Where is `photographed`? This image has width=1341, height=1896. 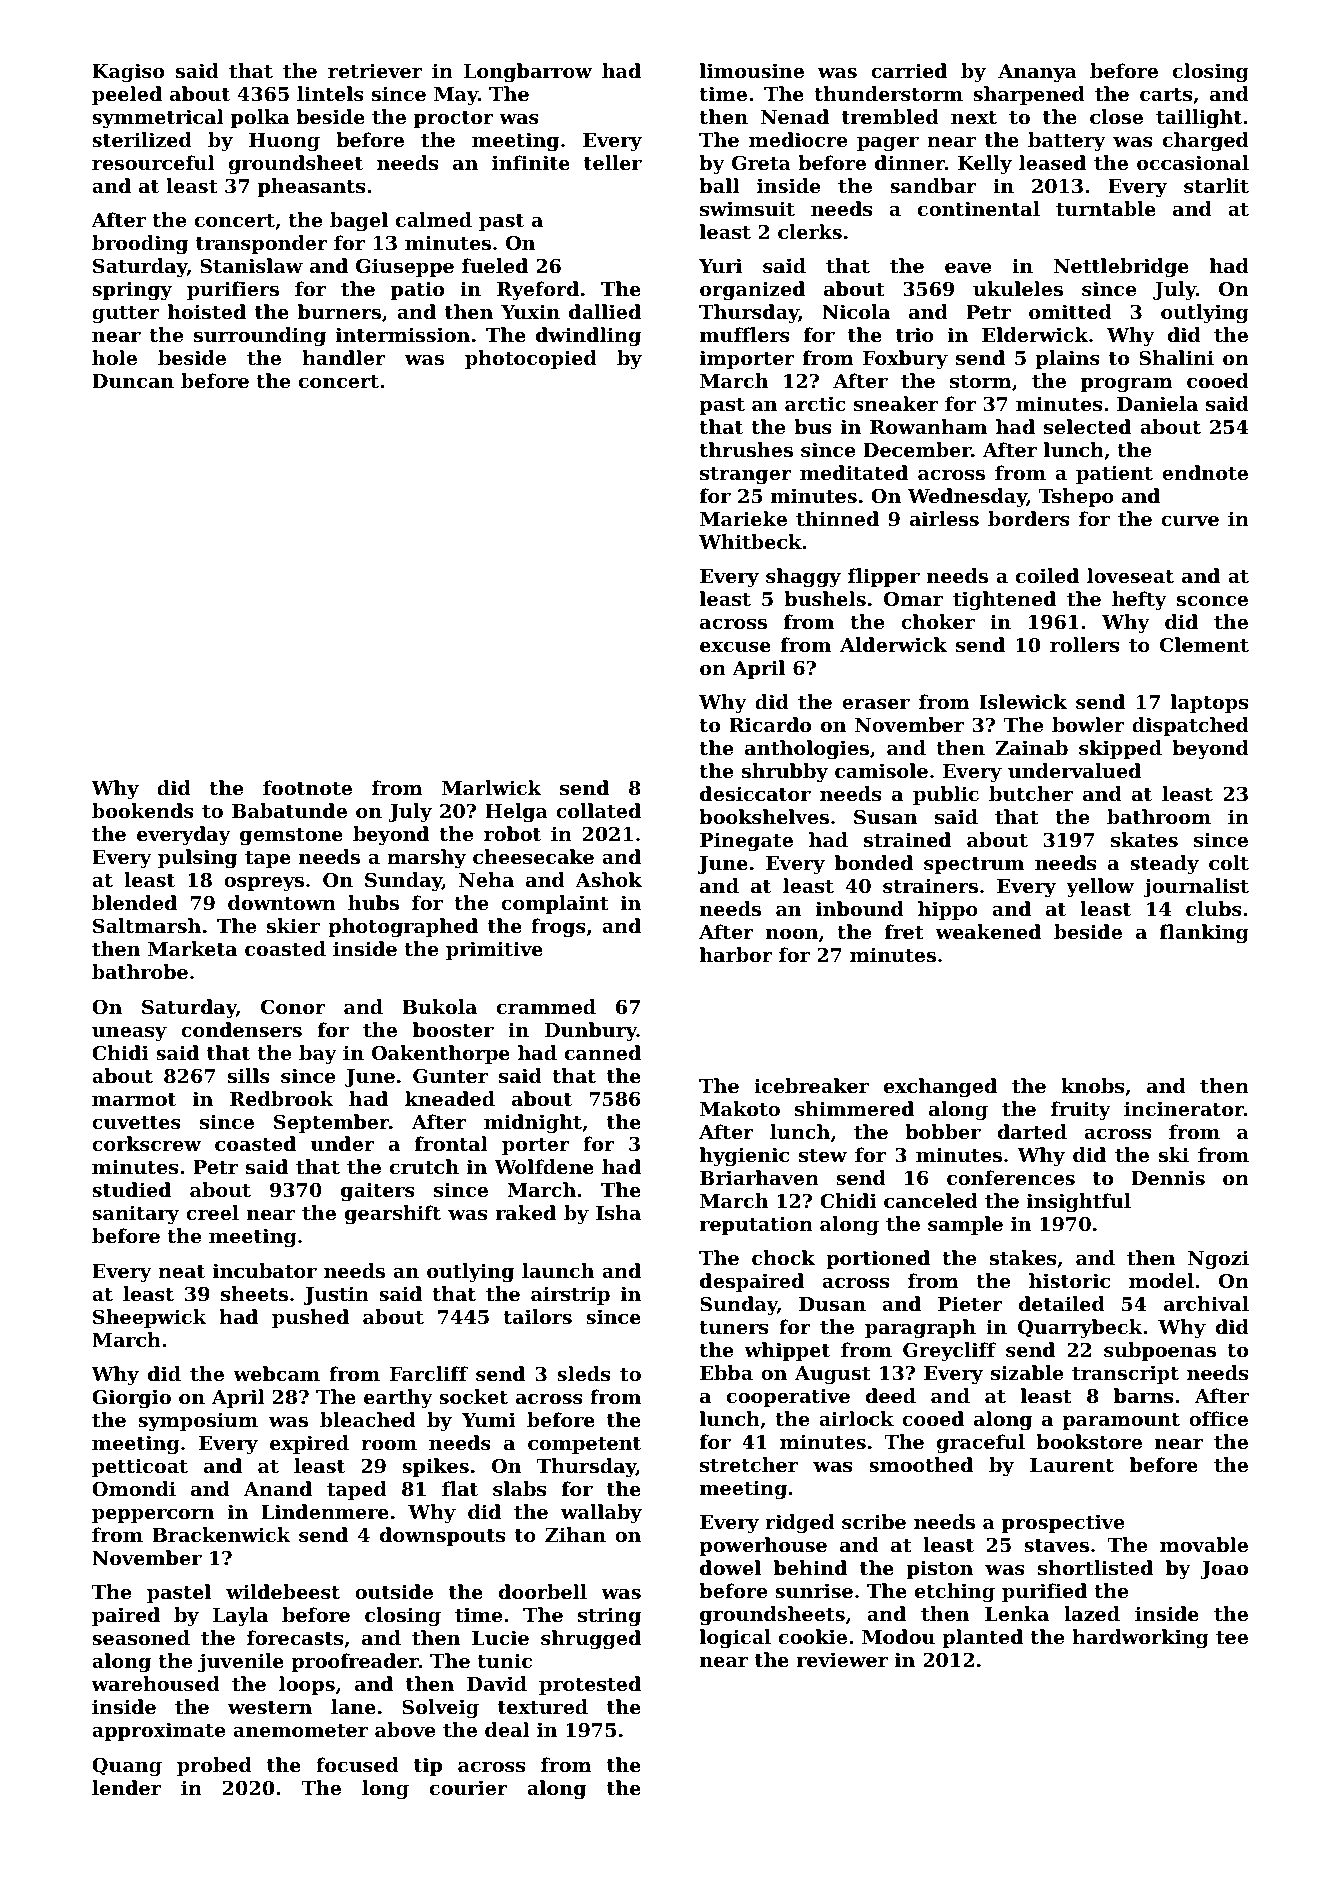 photographed is located at coordinates (403, 927).
